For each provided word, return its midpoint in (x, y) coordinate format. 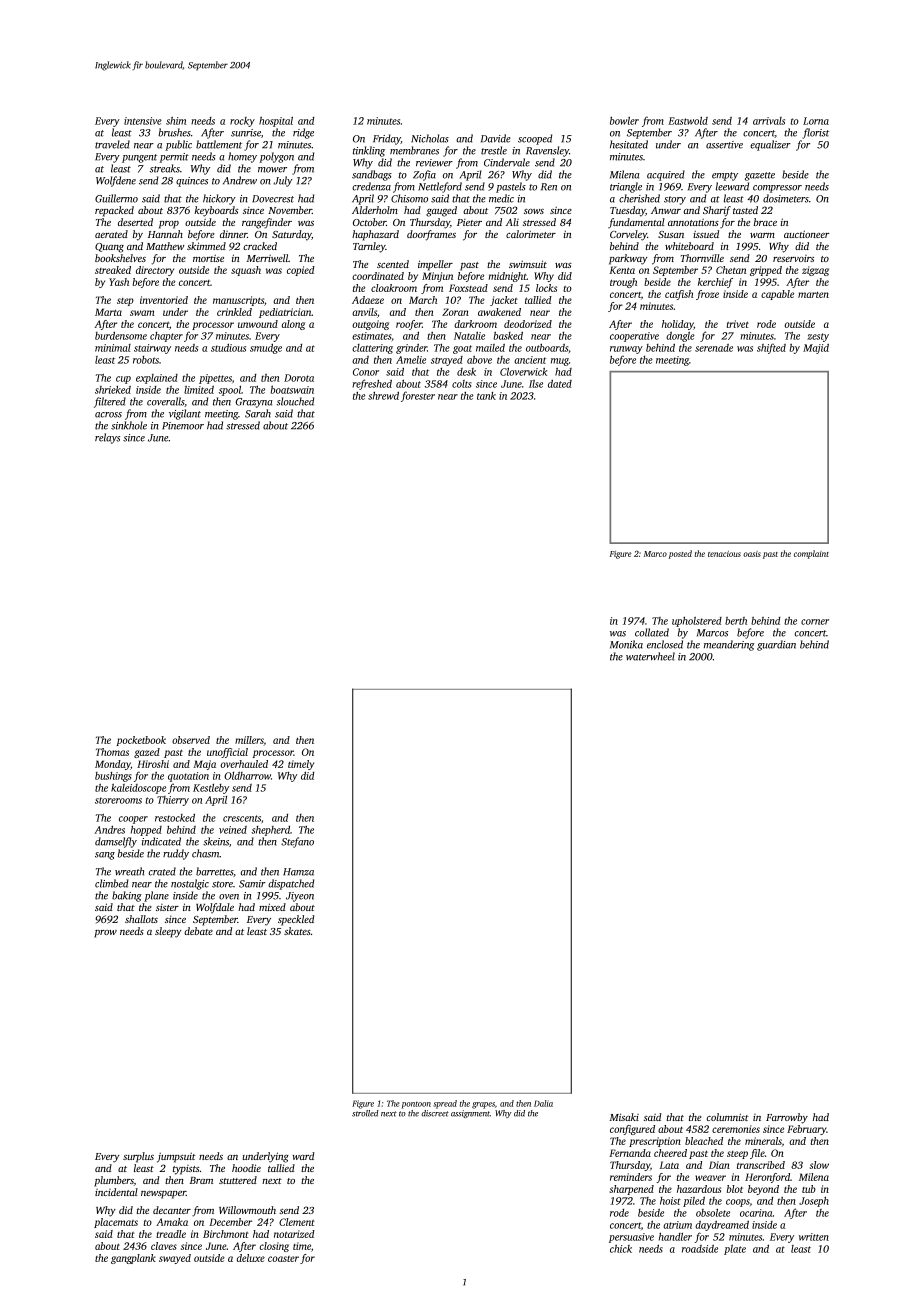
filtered (110, 402)
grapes (483, 1105)
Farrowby (787, 1118)
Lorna (816, 121)
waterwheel (650, 656)
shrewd (383, 396)
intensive (143, 121)
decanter (172, 1210)
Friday (387, 139)
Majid (816, 349)
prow (105, 934)
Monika (626, 644)
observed (191, 740)
